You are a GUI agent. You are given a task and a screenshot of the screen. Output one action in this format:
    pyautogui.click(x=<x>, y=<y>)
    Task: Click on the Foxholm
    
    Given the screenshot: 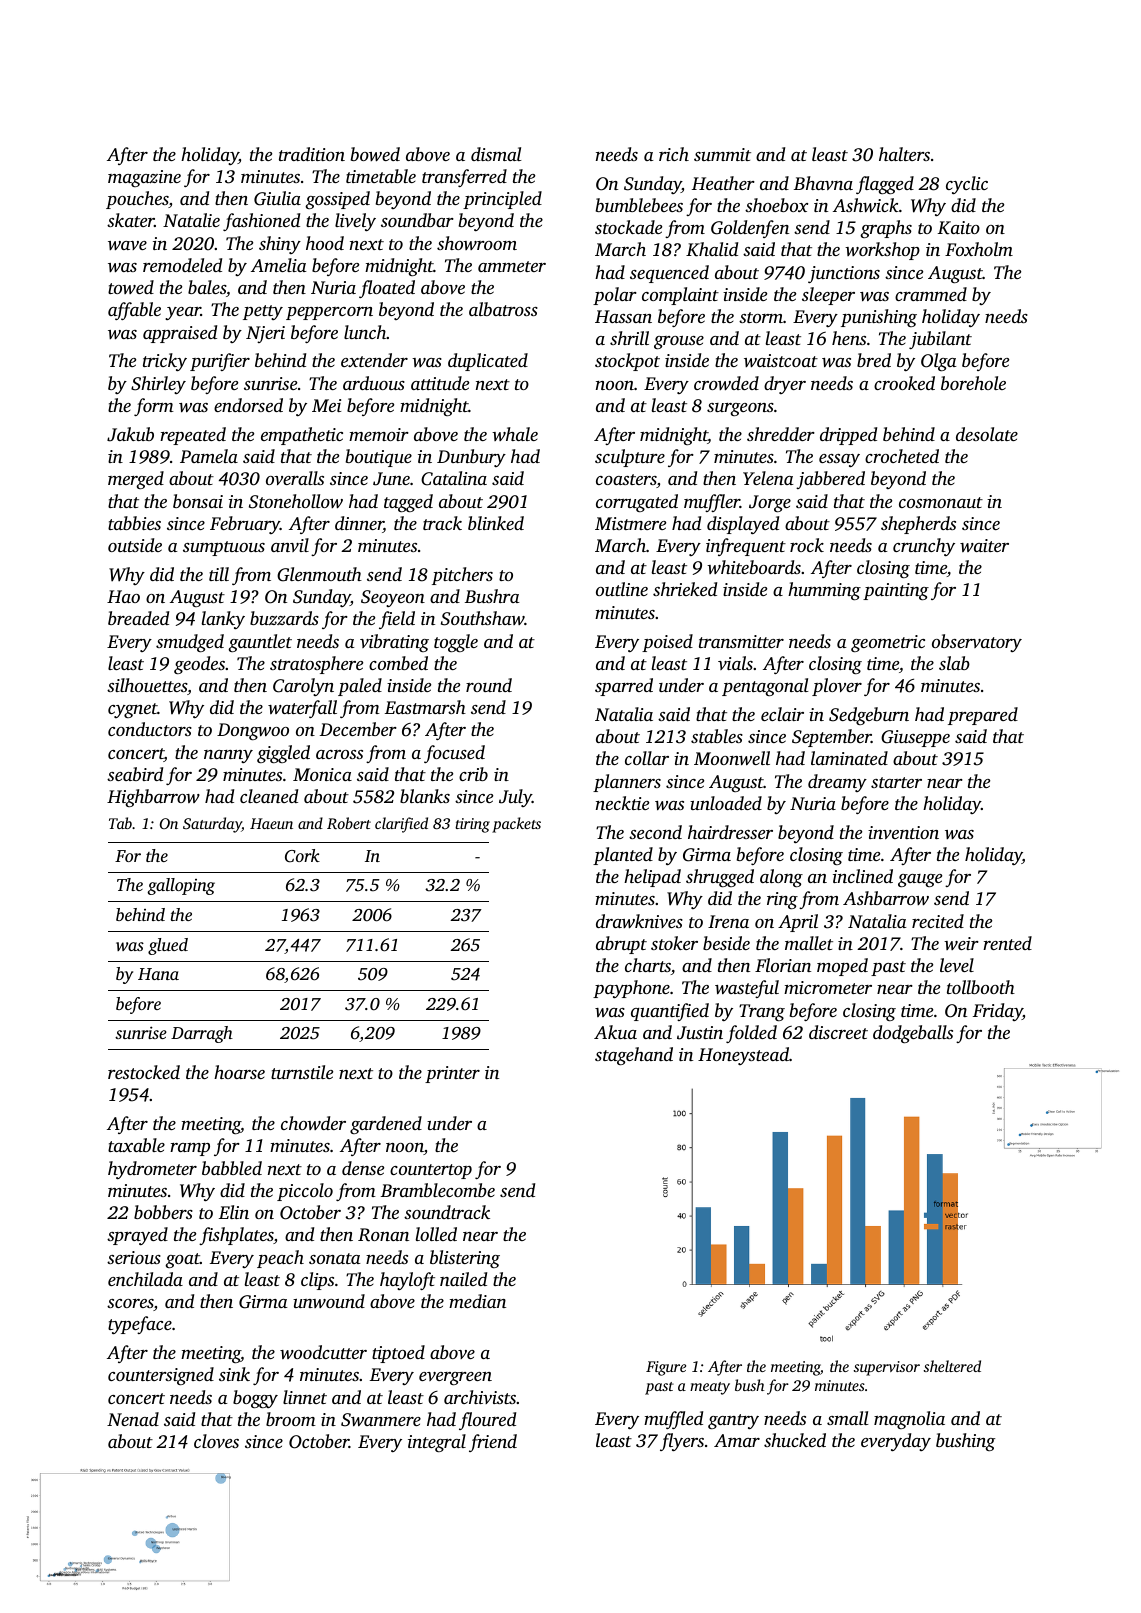 What is the action you would take?
    pyautogui.click(x=979, y=249)
